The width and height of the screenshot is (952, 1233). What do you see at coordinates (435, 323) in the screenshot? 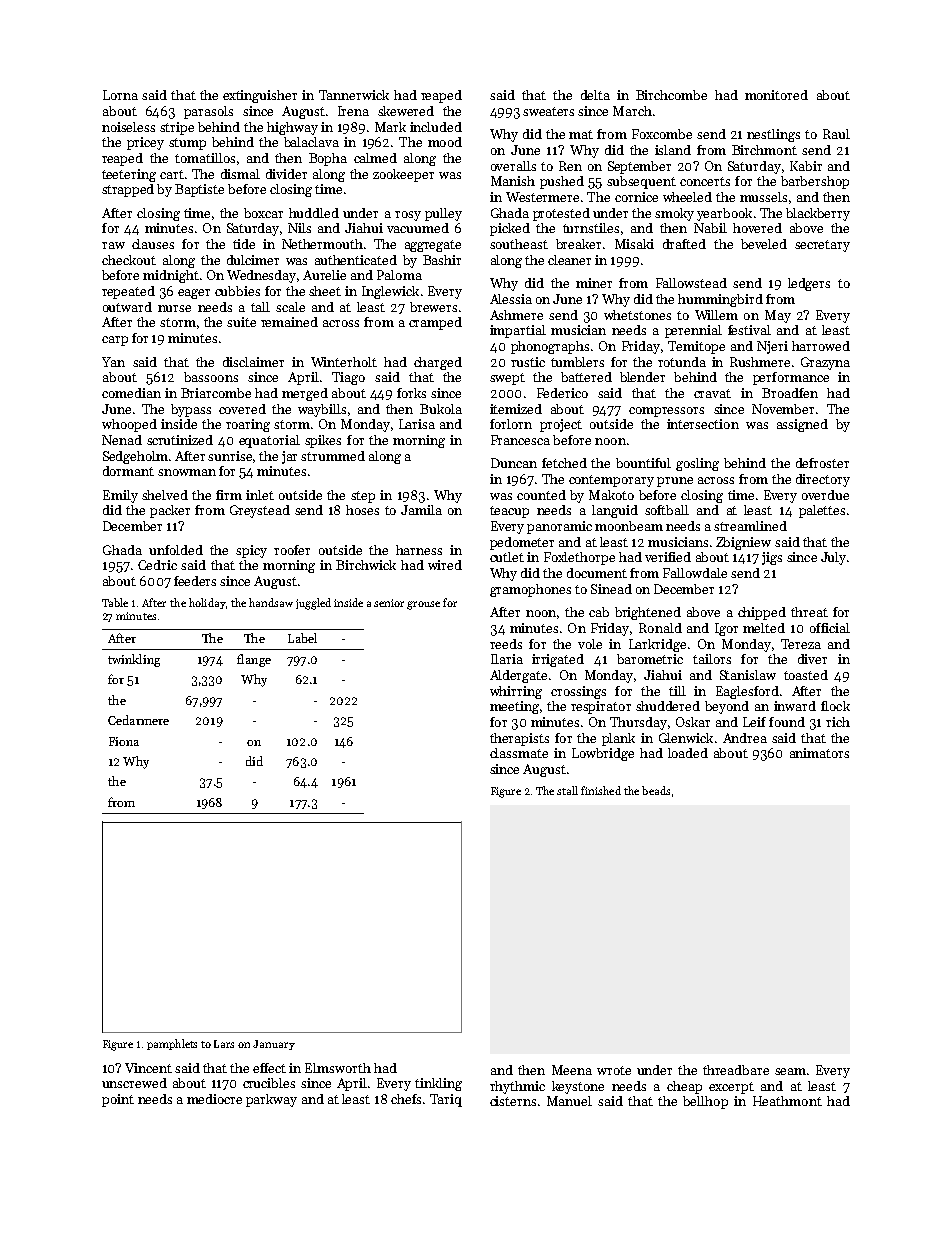
I see `cramped` at bounding box center [435, 323].
